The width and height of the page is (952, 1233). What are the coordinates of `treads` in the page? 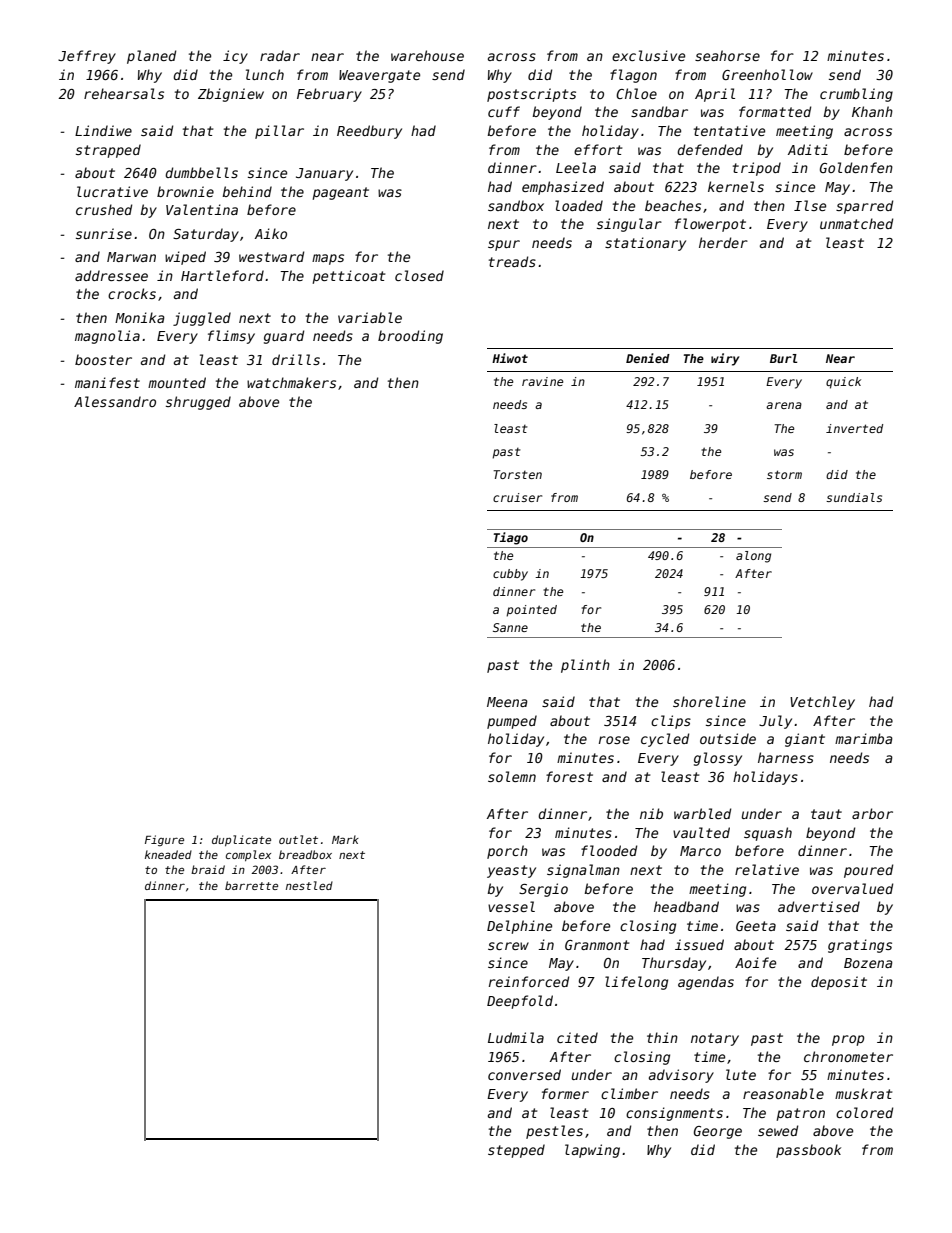 It's located at (512, 261).
